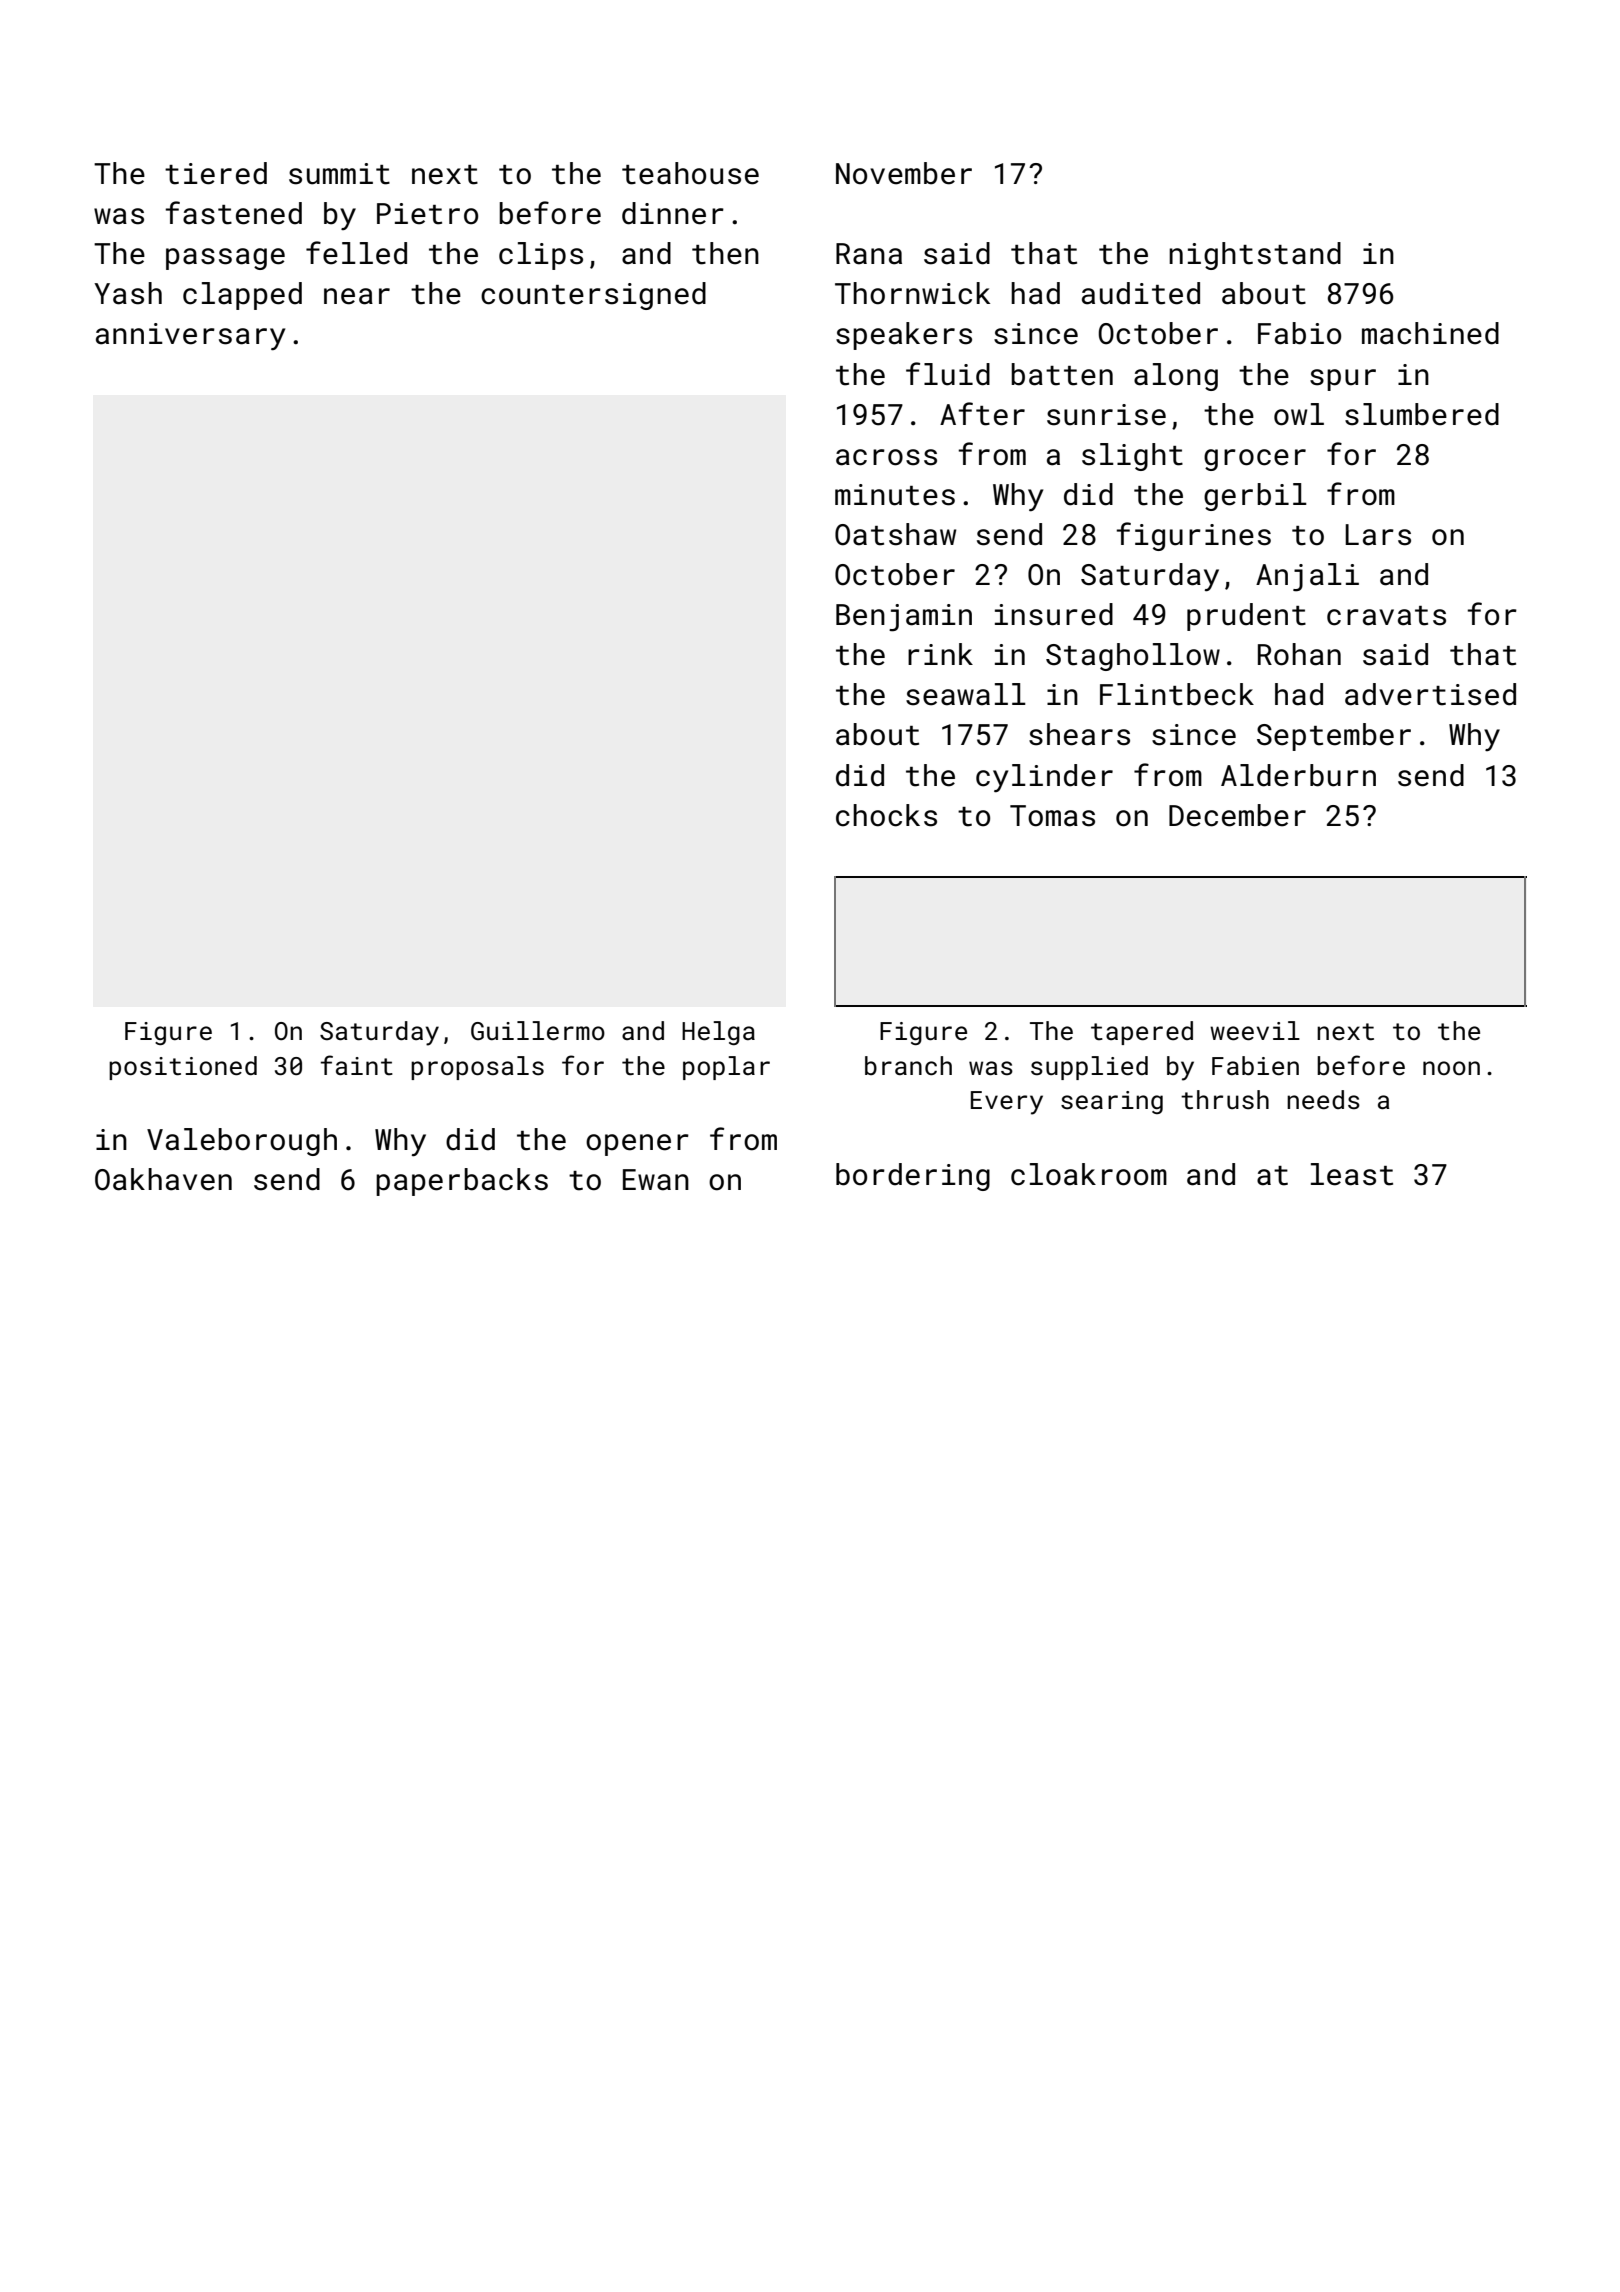 This image has width=1620, height=2292. What do you see at coordinates (912, 293) in the image?
I see `Thornwick` at bounding box center [912, 293].
